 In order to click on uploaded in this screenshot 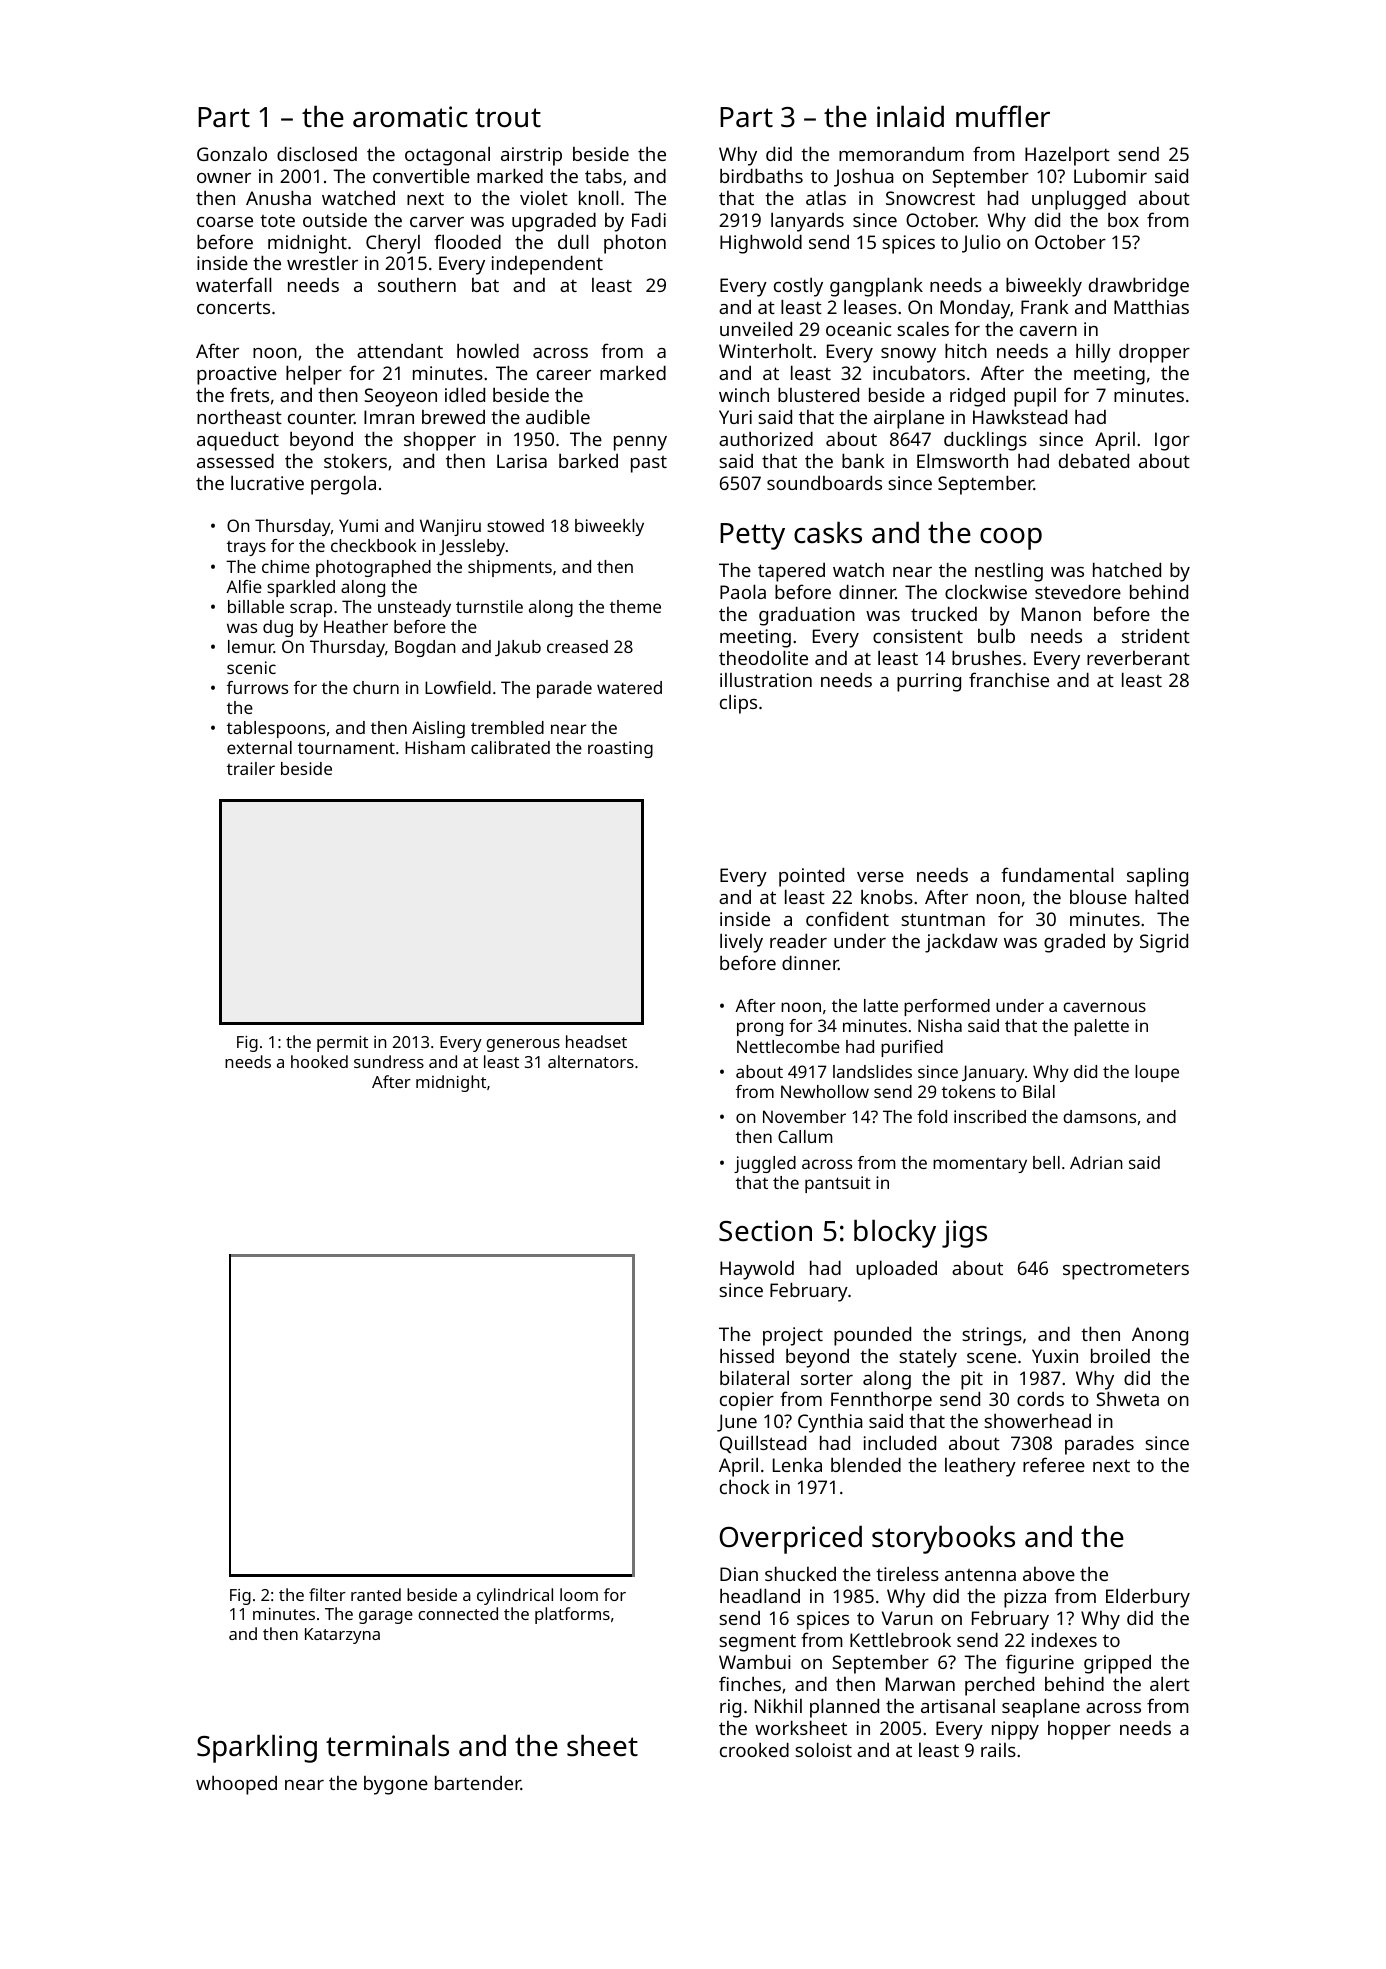, I will do `click(896, 1270)`.
